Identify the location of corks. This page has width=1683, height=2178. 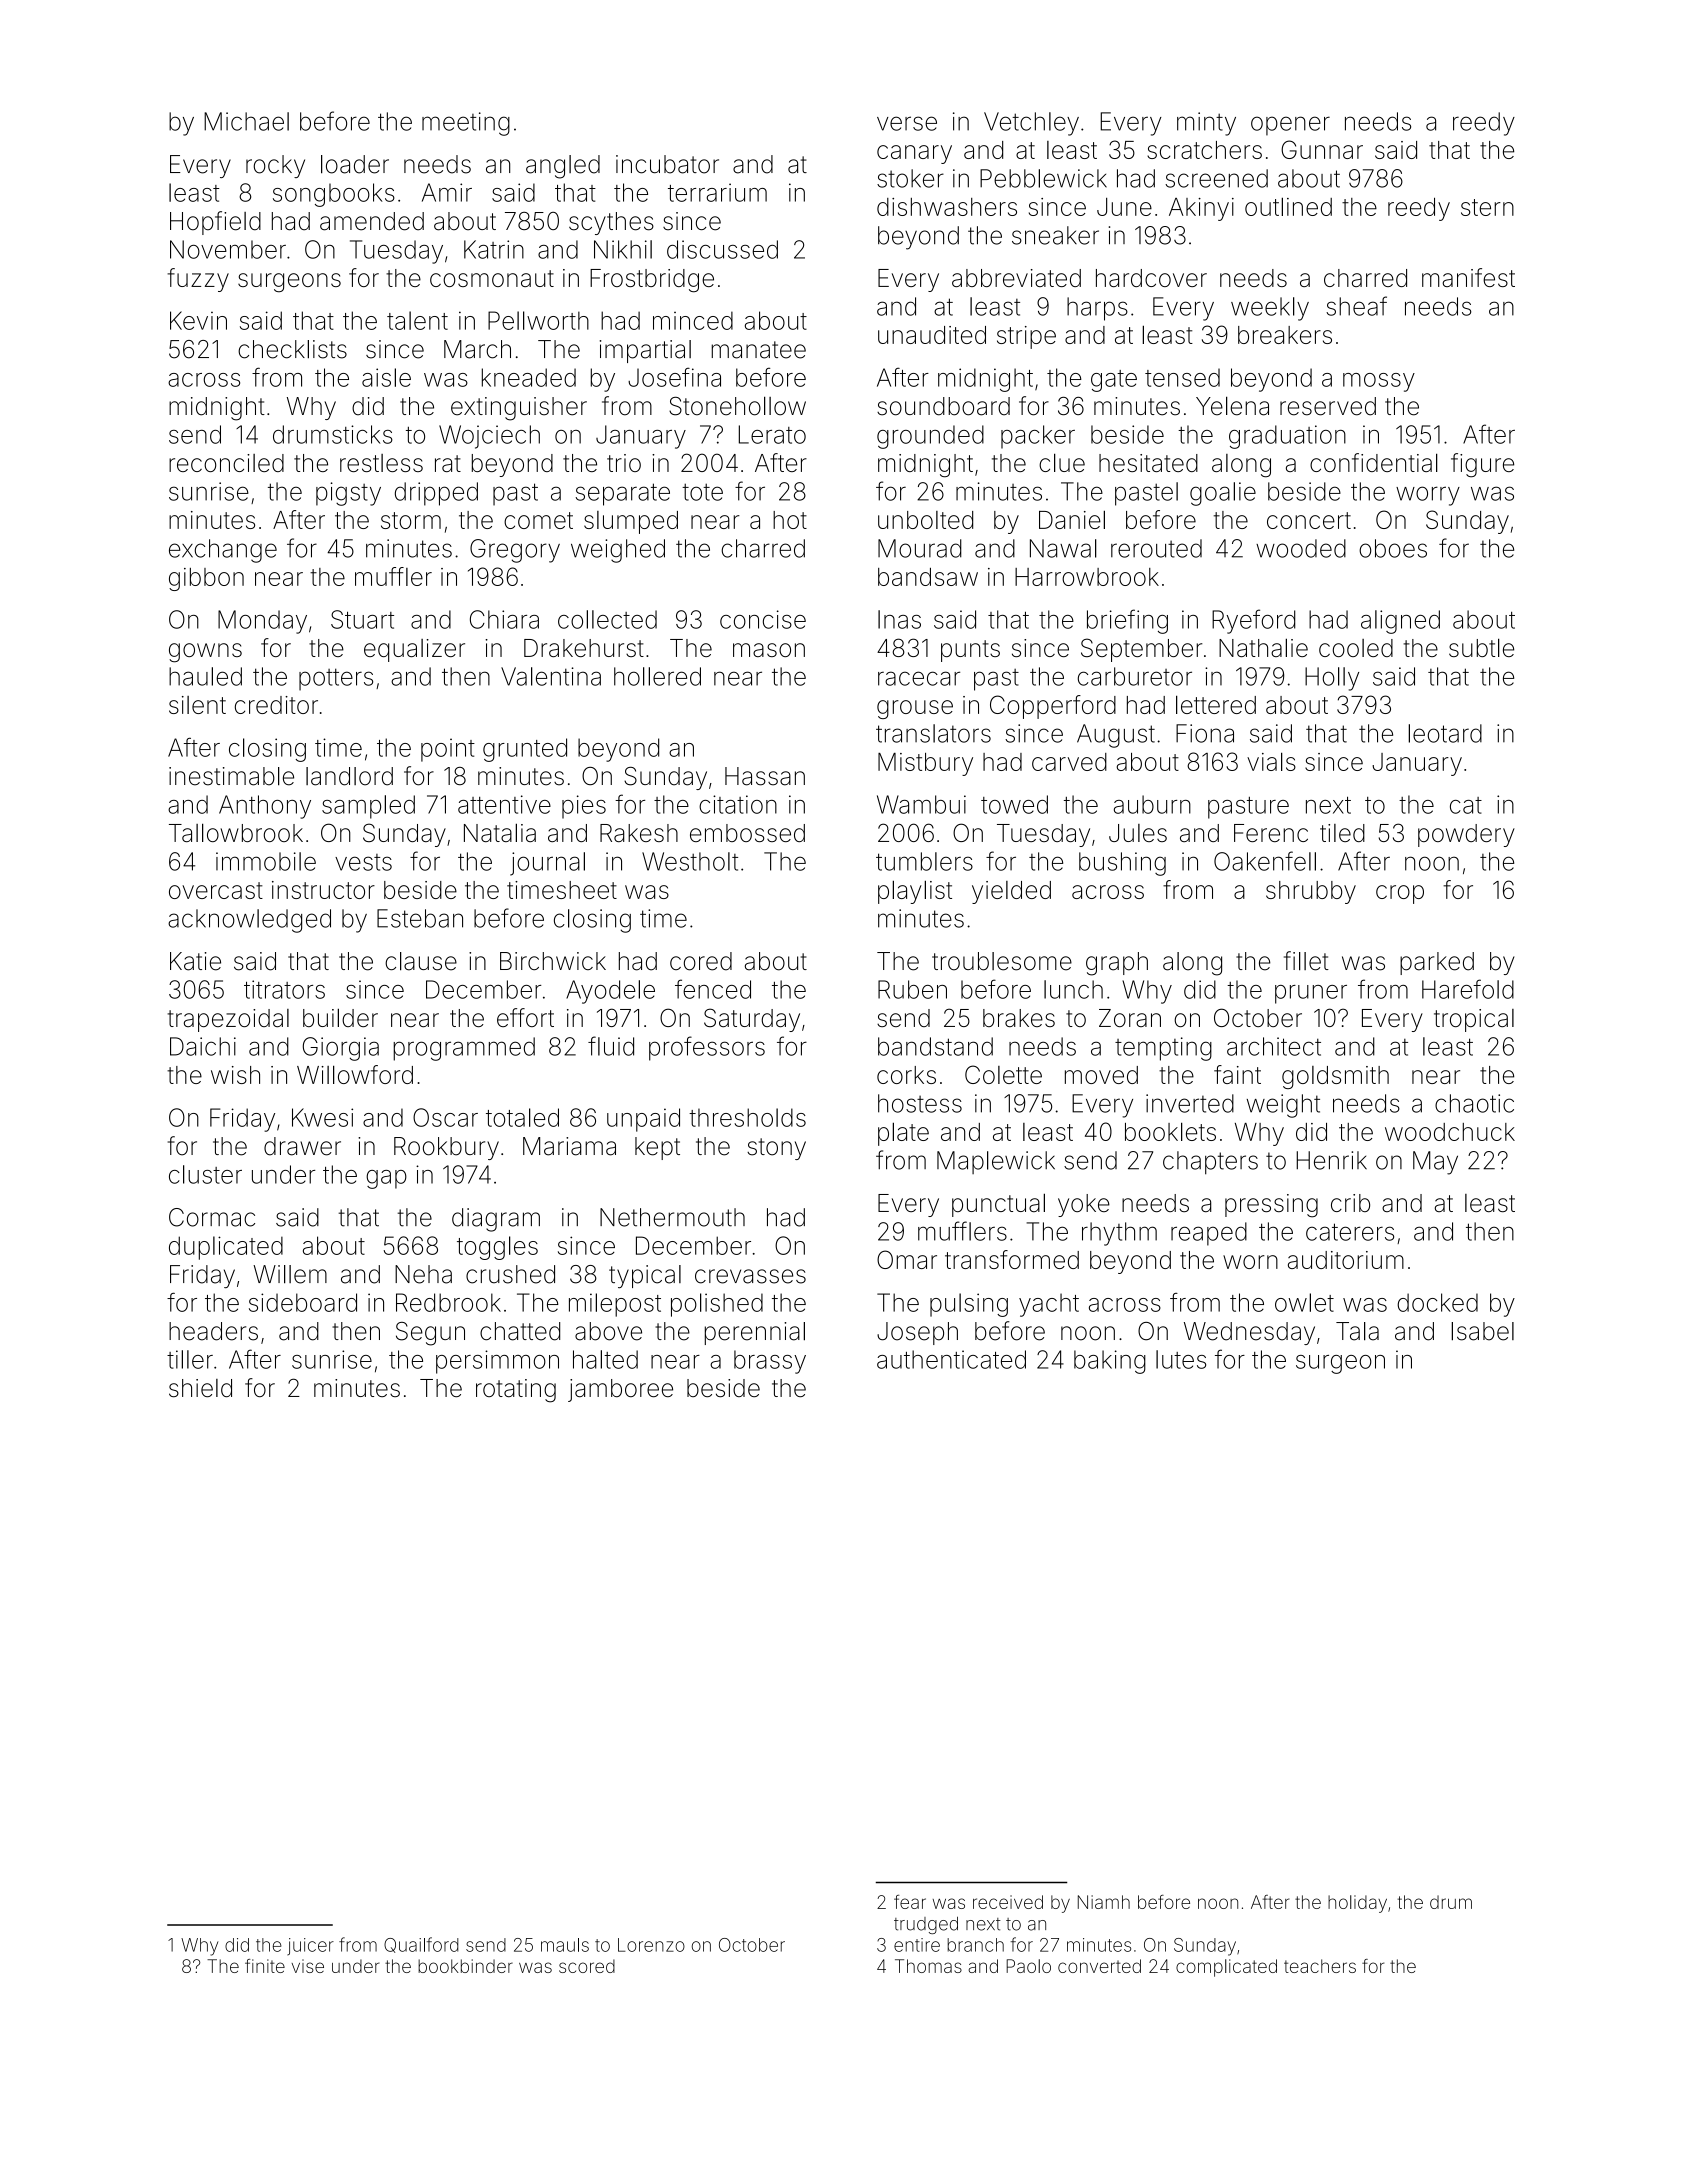
(906, 1075).
